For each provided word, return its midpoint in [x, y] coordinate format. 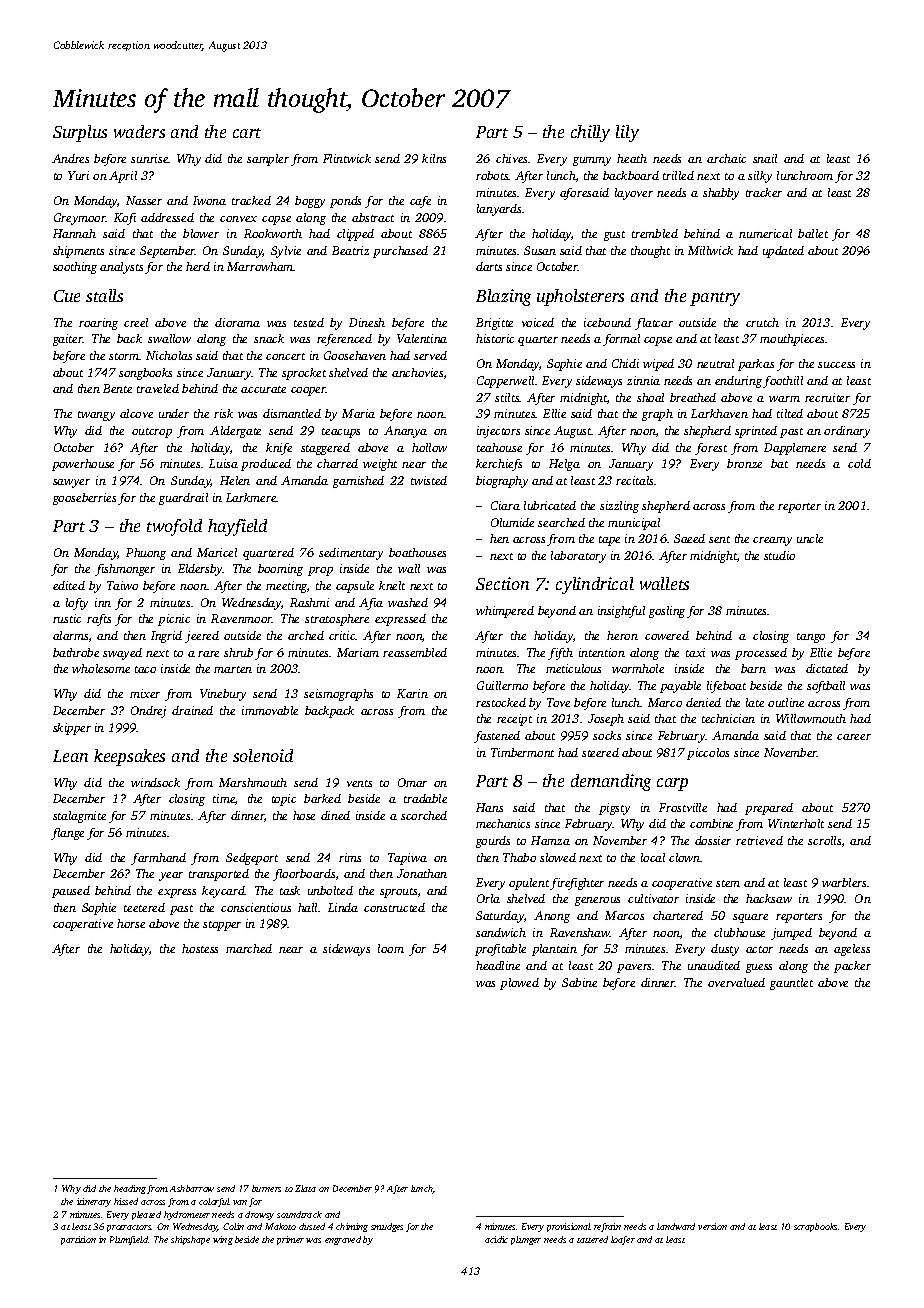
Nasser [144, 200]
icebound [607, 322]
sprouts [398, 893]
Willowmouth [811, 718]
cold [859, 463]
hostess [200, 948]
